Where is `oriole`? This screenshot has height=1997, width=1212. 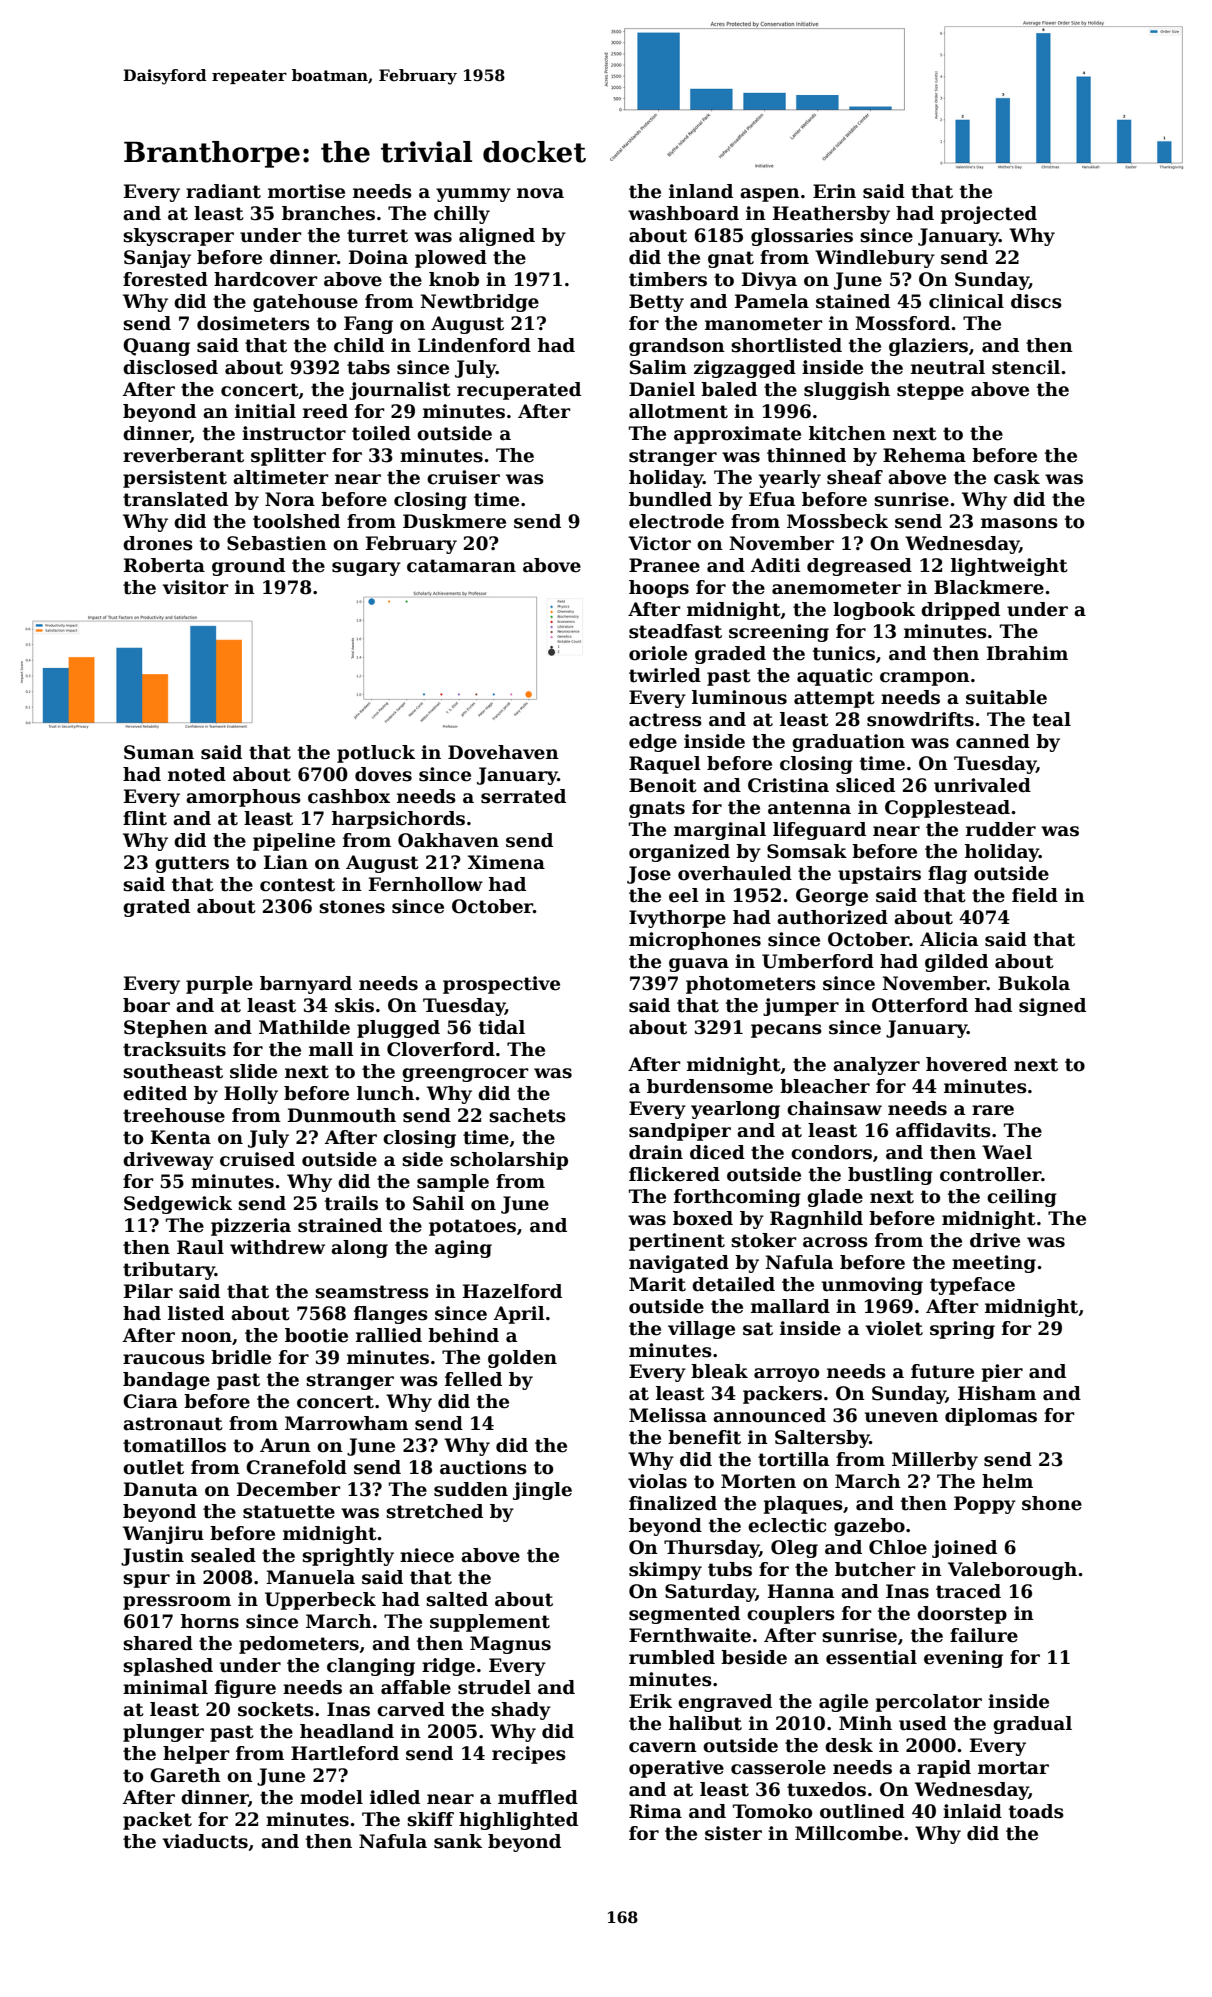
oriole is located at coordinates (658, 653).
